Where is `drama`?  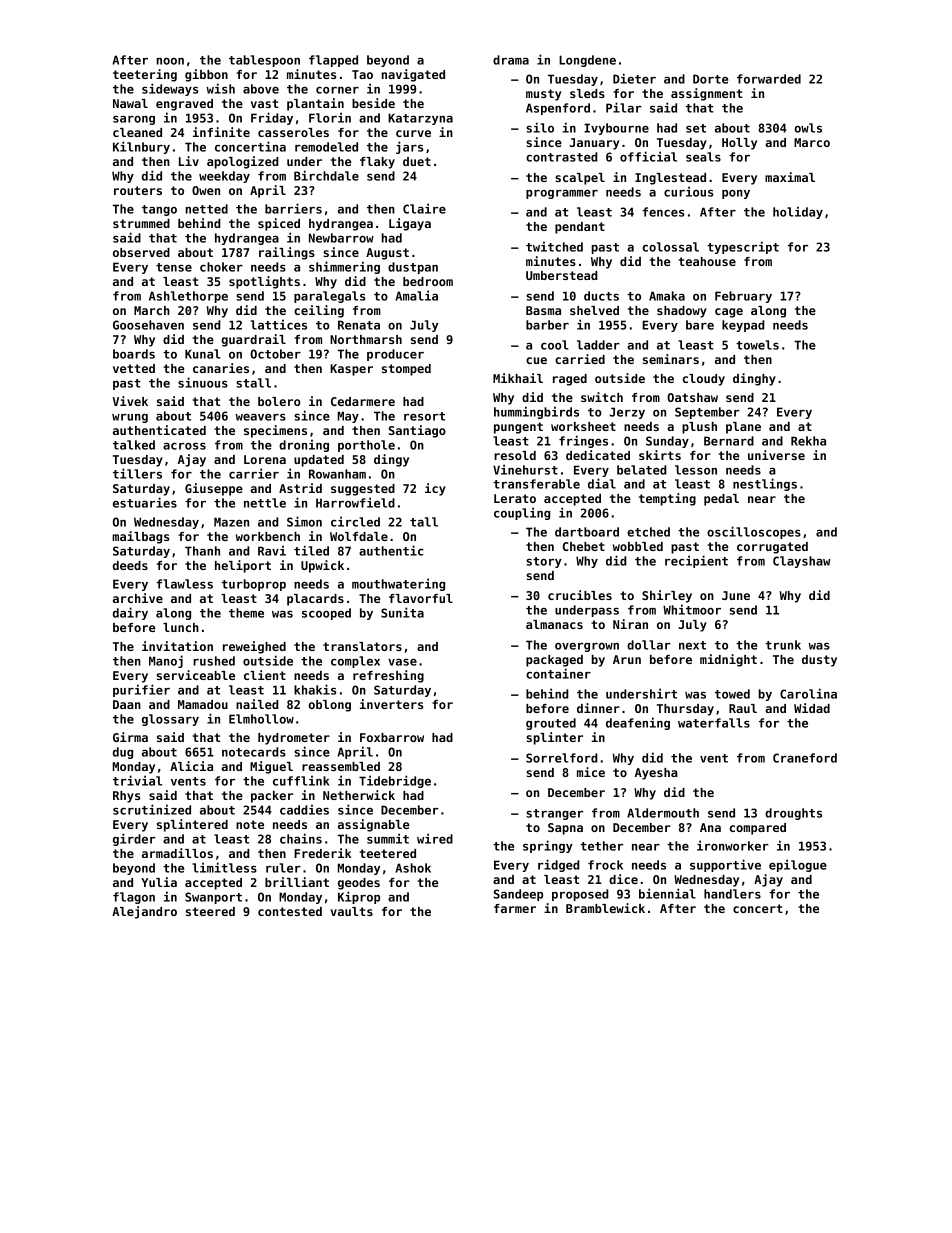 drama is located at coordinates (511, 60).
